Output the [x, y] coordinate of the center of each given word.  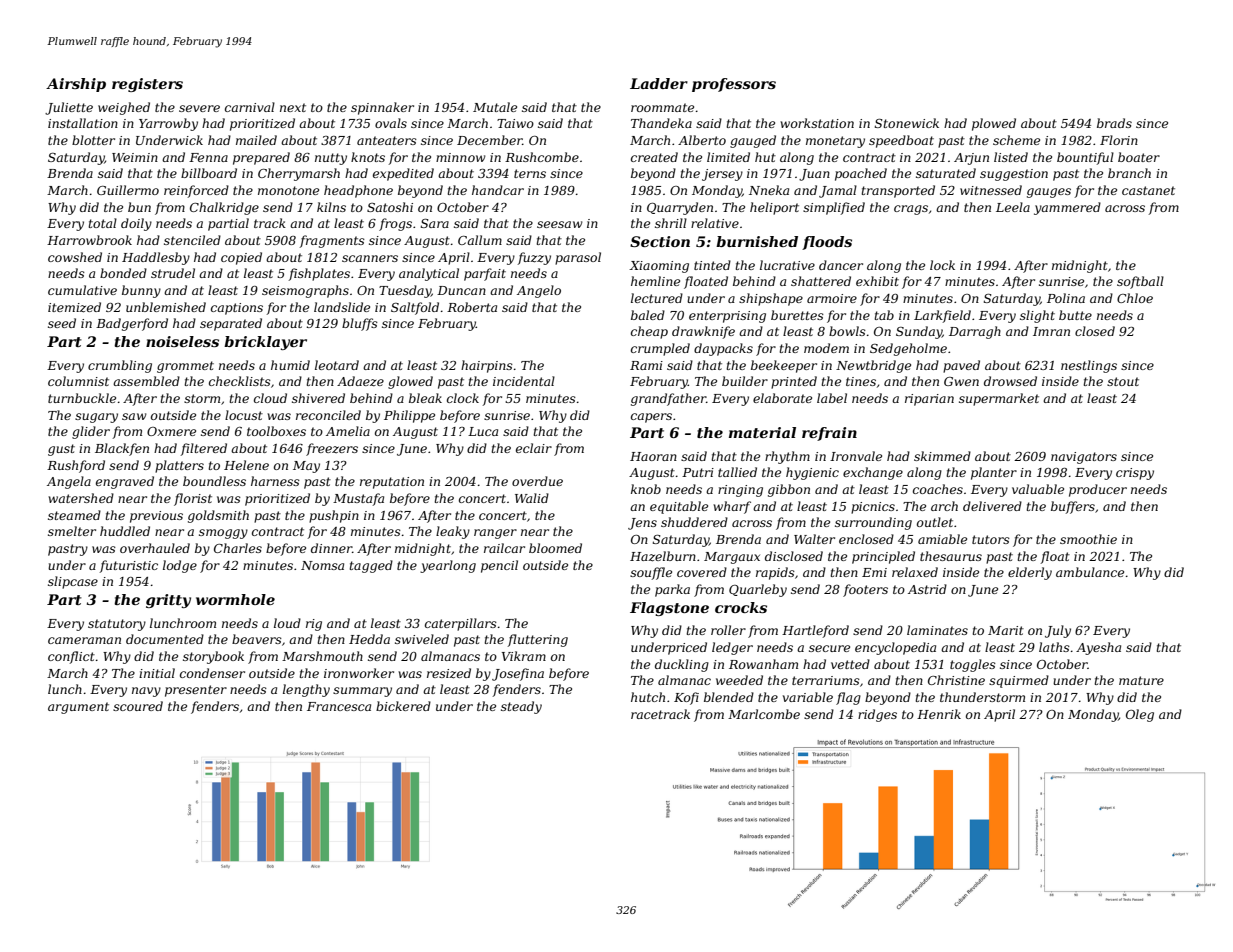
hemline [655, 281]
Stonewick [907, 123]
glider [91, 432]
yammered [1067, 208]
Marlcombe [764, 714]
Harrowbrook [89, 240]
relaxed [915, 572]
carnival [250, 107]
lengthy [306, 690]
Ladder [659, 83]
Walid [532, 498]
